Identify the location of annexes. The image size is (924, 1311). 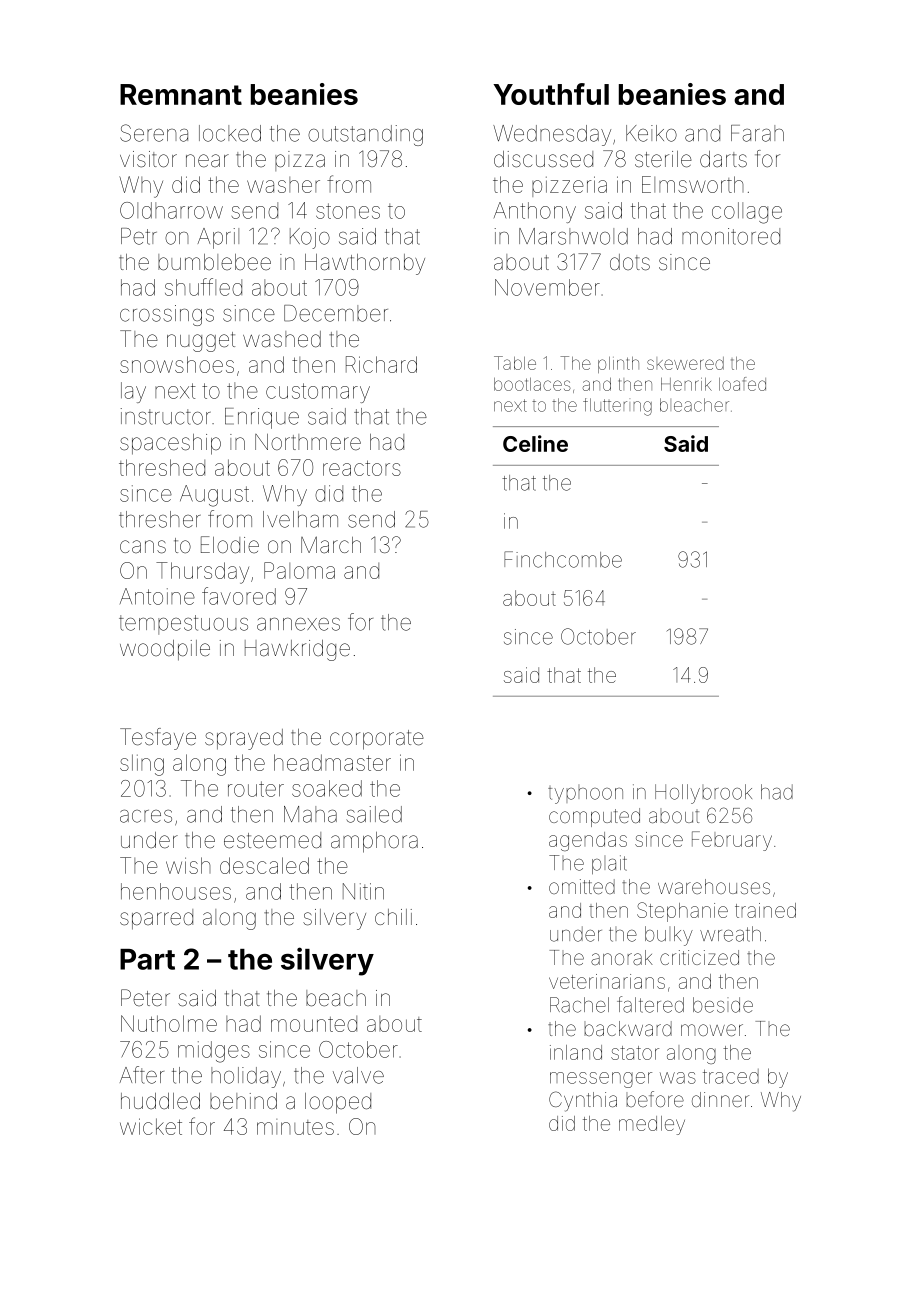
(298, 624).
